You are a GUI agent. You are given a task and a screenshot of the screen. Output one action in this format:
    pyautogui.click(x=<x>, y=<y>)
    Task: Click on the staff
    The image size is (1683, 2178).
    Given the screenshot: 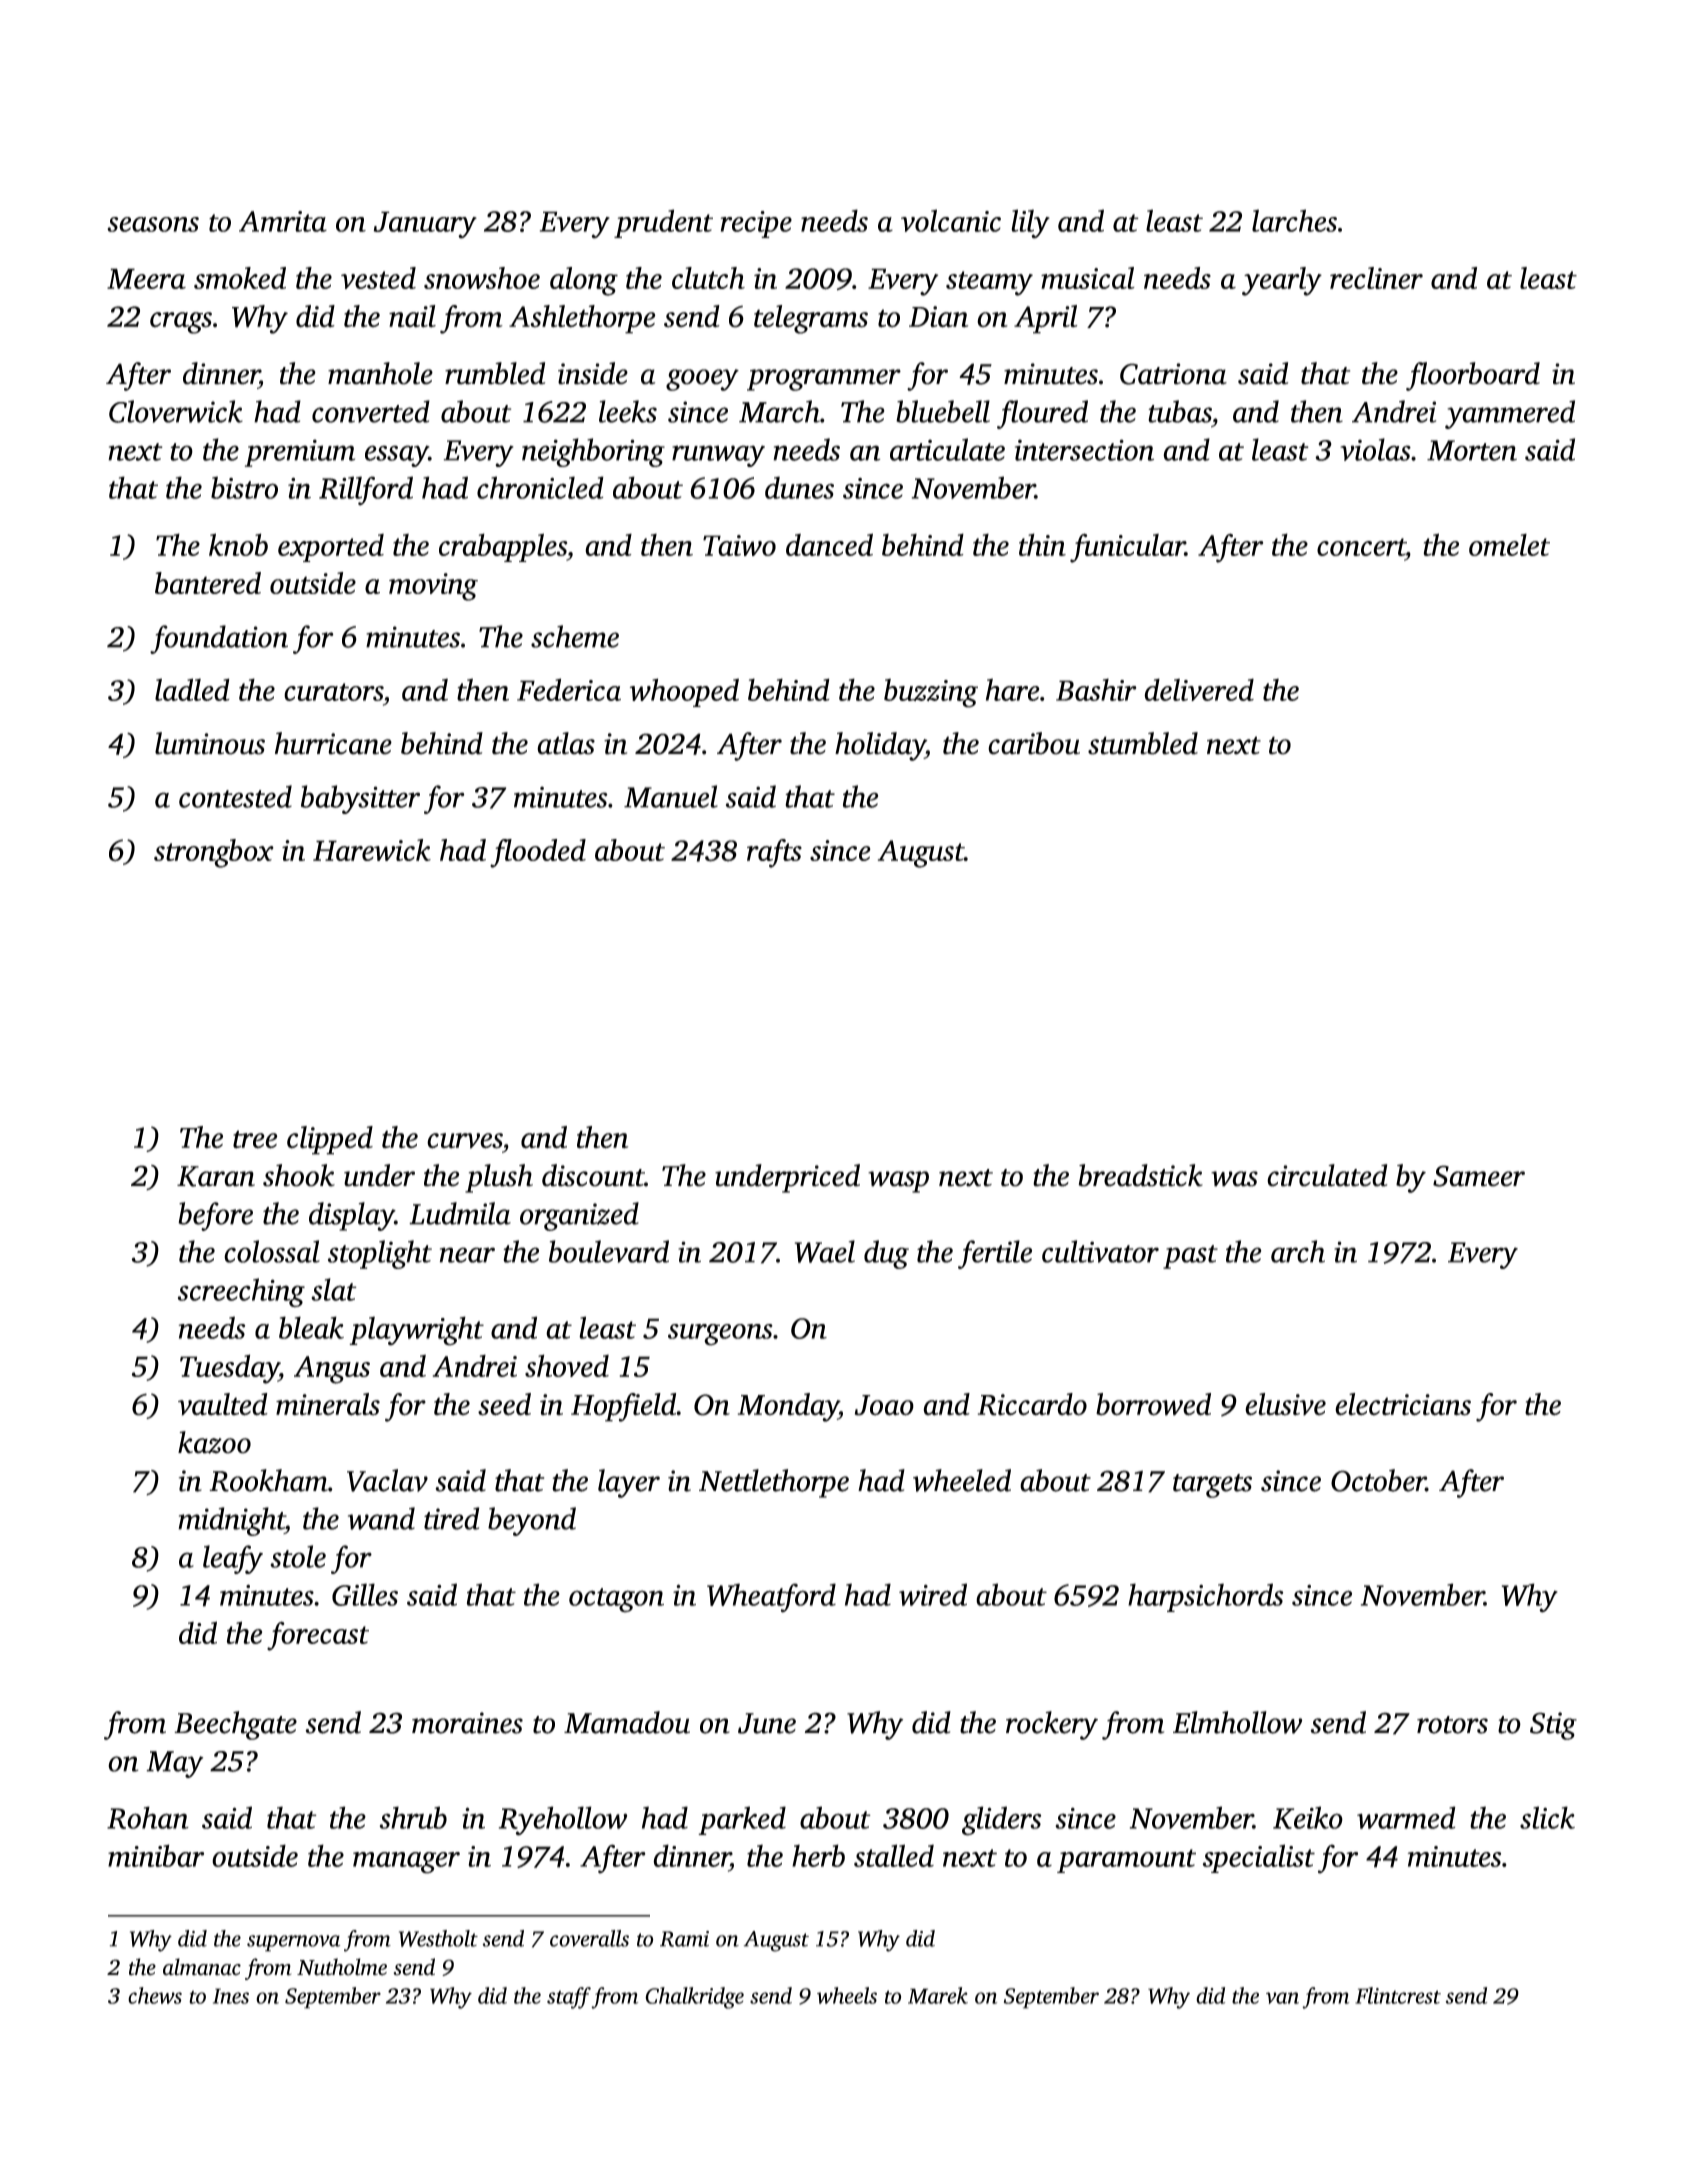 What is the action you would take?
    pyautogui.click(x=569, y=1998)
